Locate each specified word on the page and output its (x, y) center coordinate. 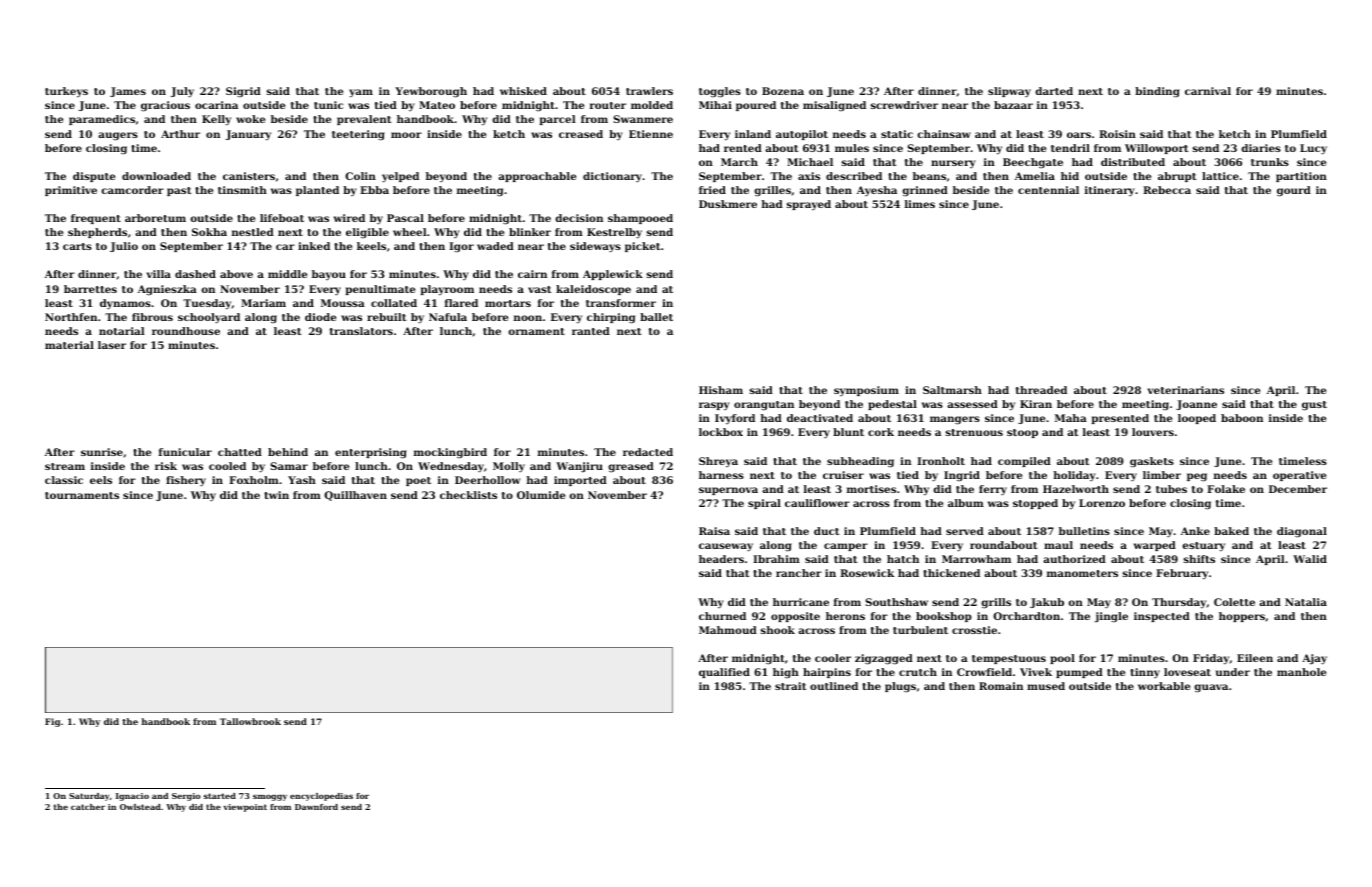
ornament (536, 331)
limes (920, 204)
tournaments (82, 495)
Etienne (651, 134)
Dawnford (316, 807)
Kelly (216, 120)
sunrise (102, 452)
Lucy (1313, 149)
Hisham (721, 390)
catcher (88, 807)
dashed (195, 274)
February (1182, 574)
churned (722, 616)
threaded (1041, 390)
